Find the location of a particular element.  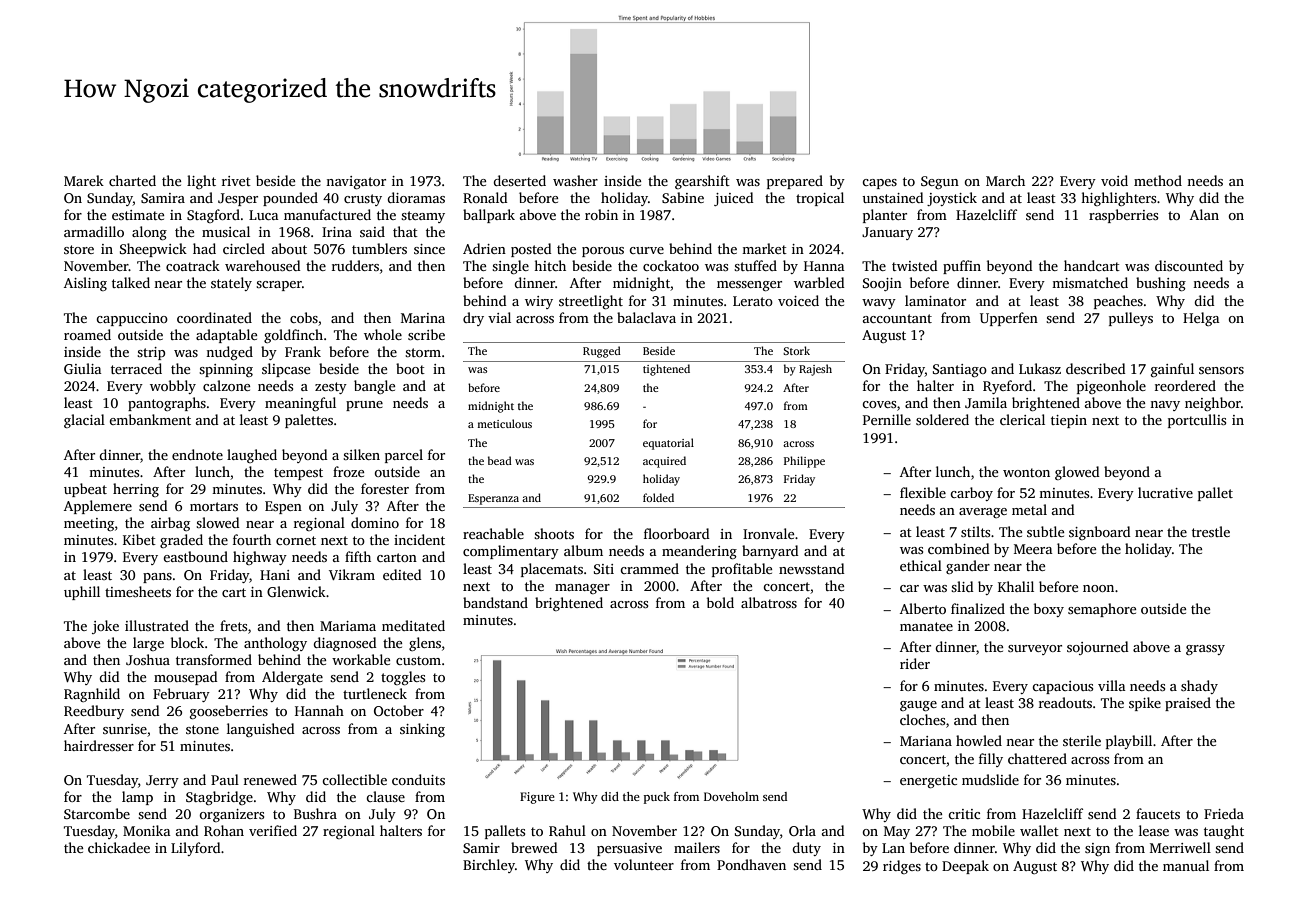

Alan is located at coordinates (1204, 214).
